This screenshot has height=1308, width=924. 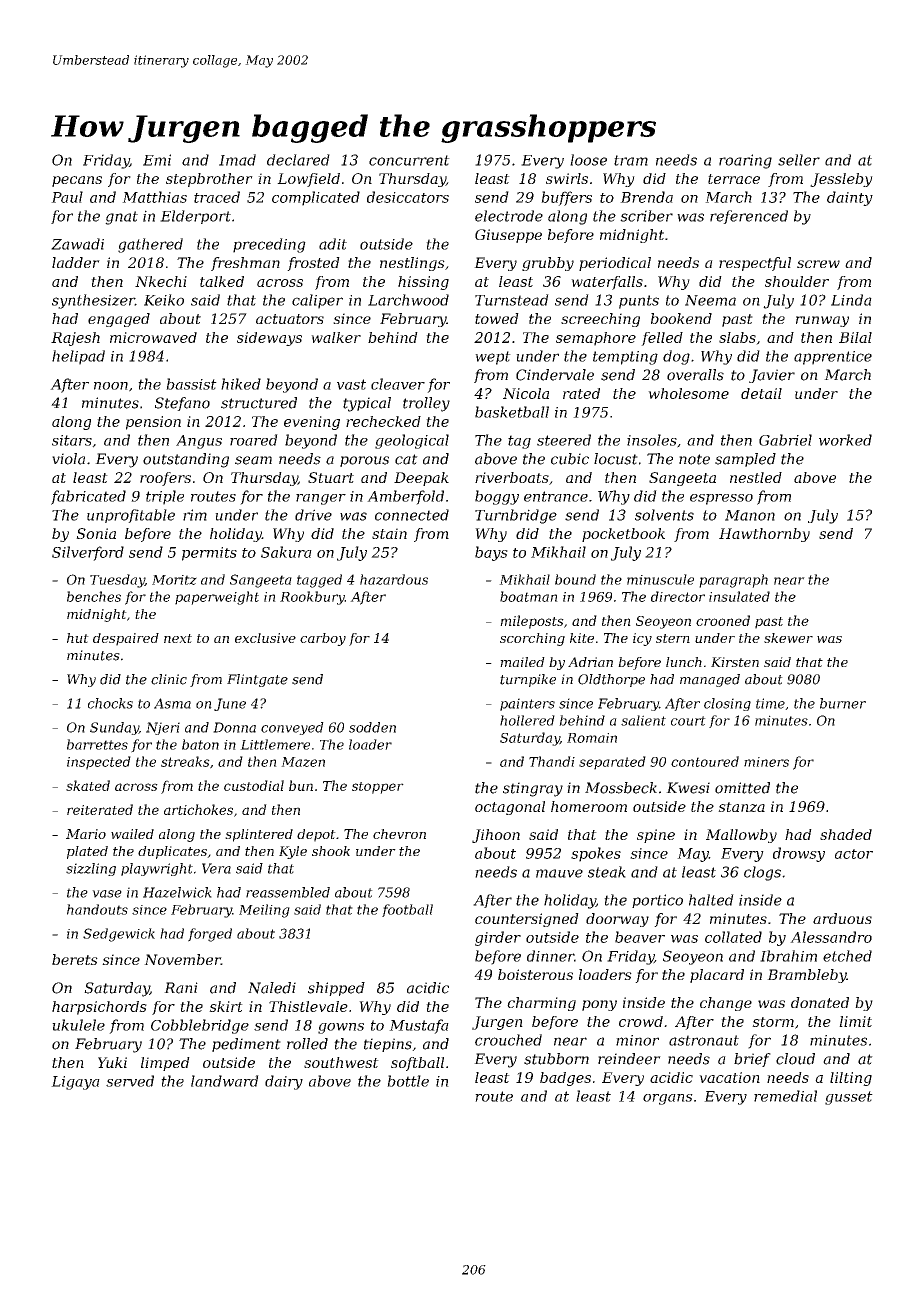 I want to click on Neema, so click(x=710, y=300).
